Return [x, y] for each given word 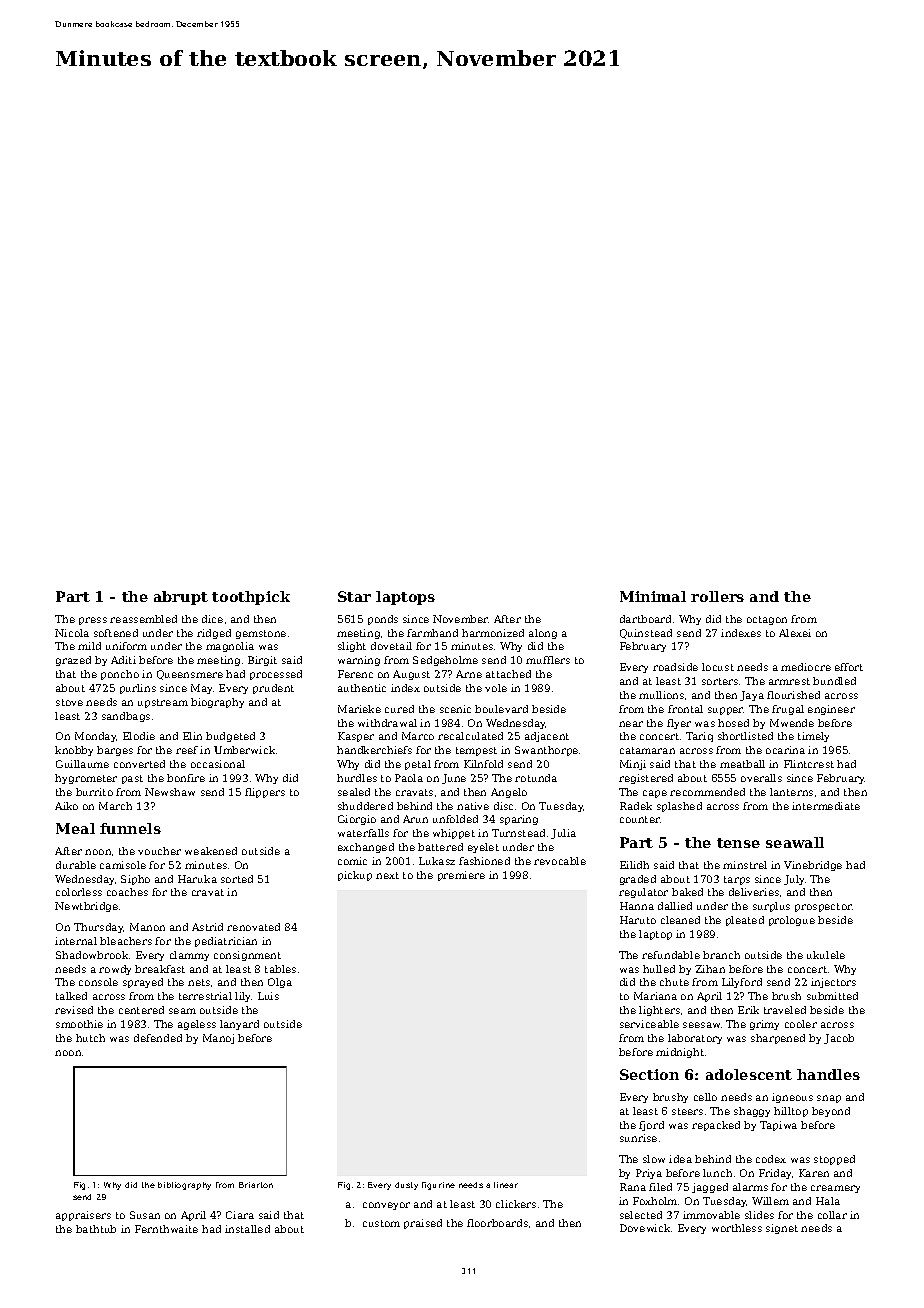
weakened [211, 851]
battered [440, 847]
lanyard [239, 1025]
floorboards [497, 1223]
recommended [707, 792]
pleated [745, 921]
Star [354, 596]
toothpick [251, 598]
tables [280, 969]
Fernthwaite [166, 1229]
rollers [717, 596]
